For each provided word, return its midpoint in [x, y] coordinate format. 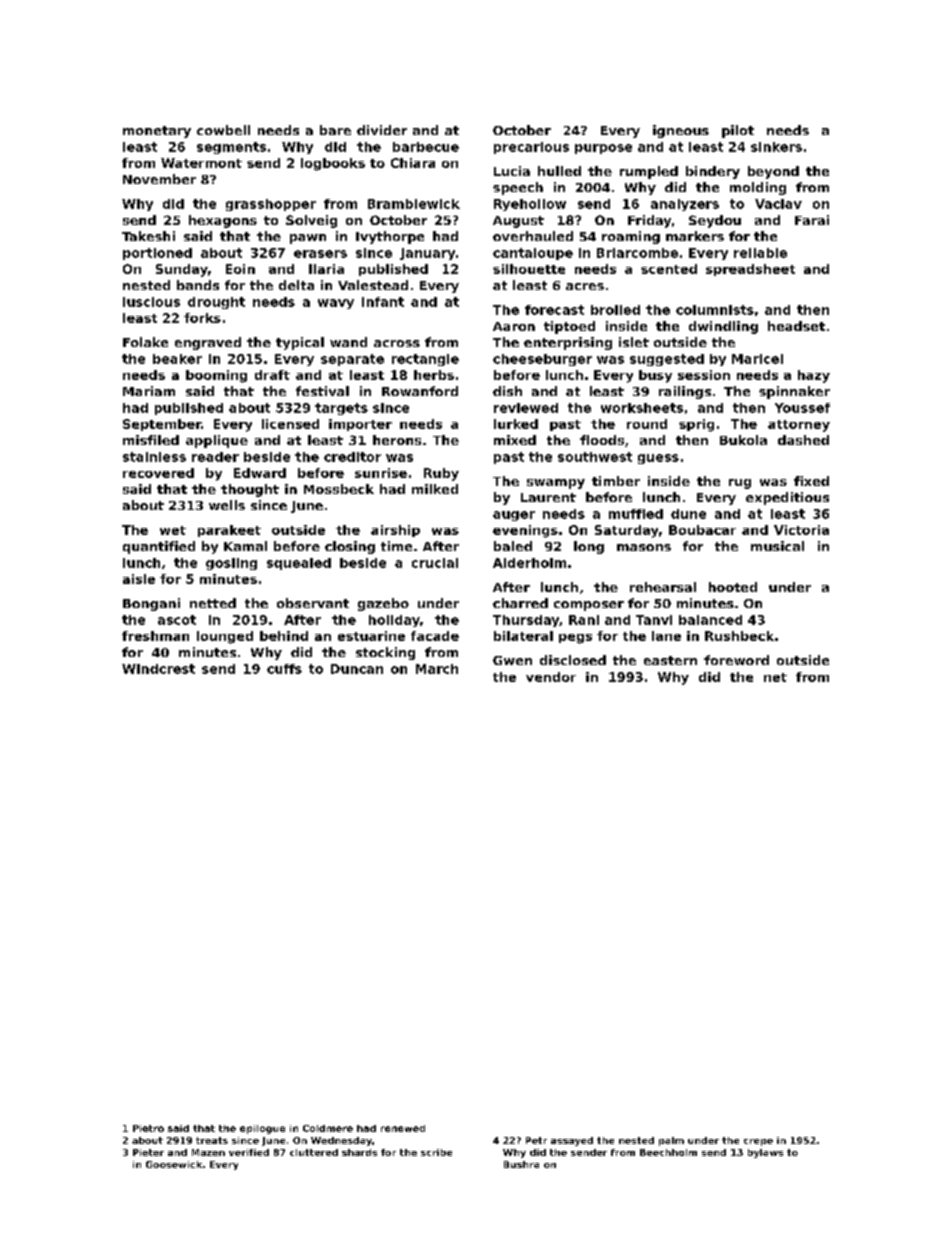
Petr [536, 1140]
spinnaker [794, 392]
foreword [736, 660]
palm [671, 1141]
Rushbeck [739, 636]
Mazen [208, 1152]
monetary [157, 132]
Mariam [149, 391]
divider [382, 130]
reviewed [526, 408]
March [437, 669]
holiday [394, 621]
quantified [159, 547]
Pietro [148, 1128]
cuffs [284, 669]
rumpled [649, 172]
